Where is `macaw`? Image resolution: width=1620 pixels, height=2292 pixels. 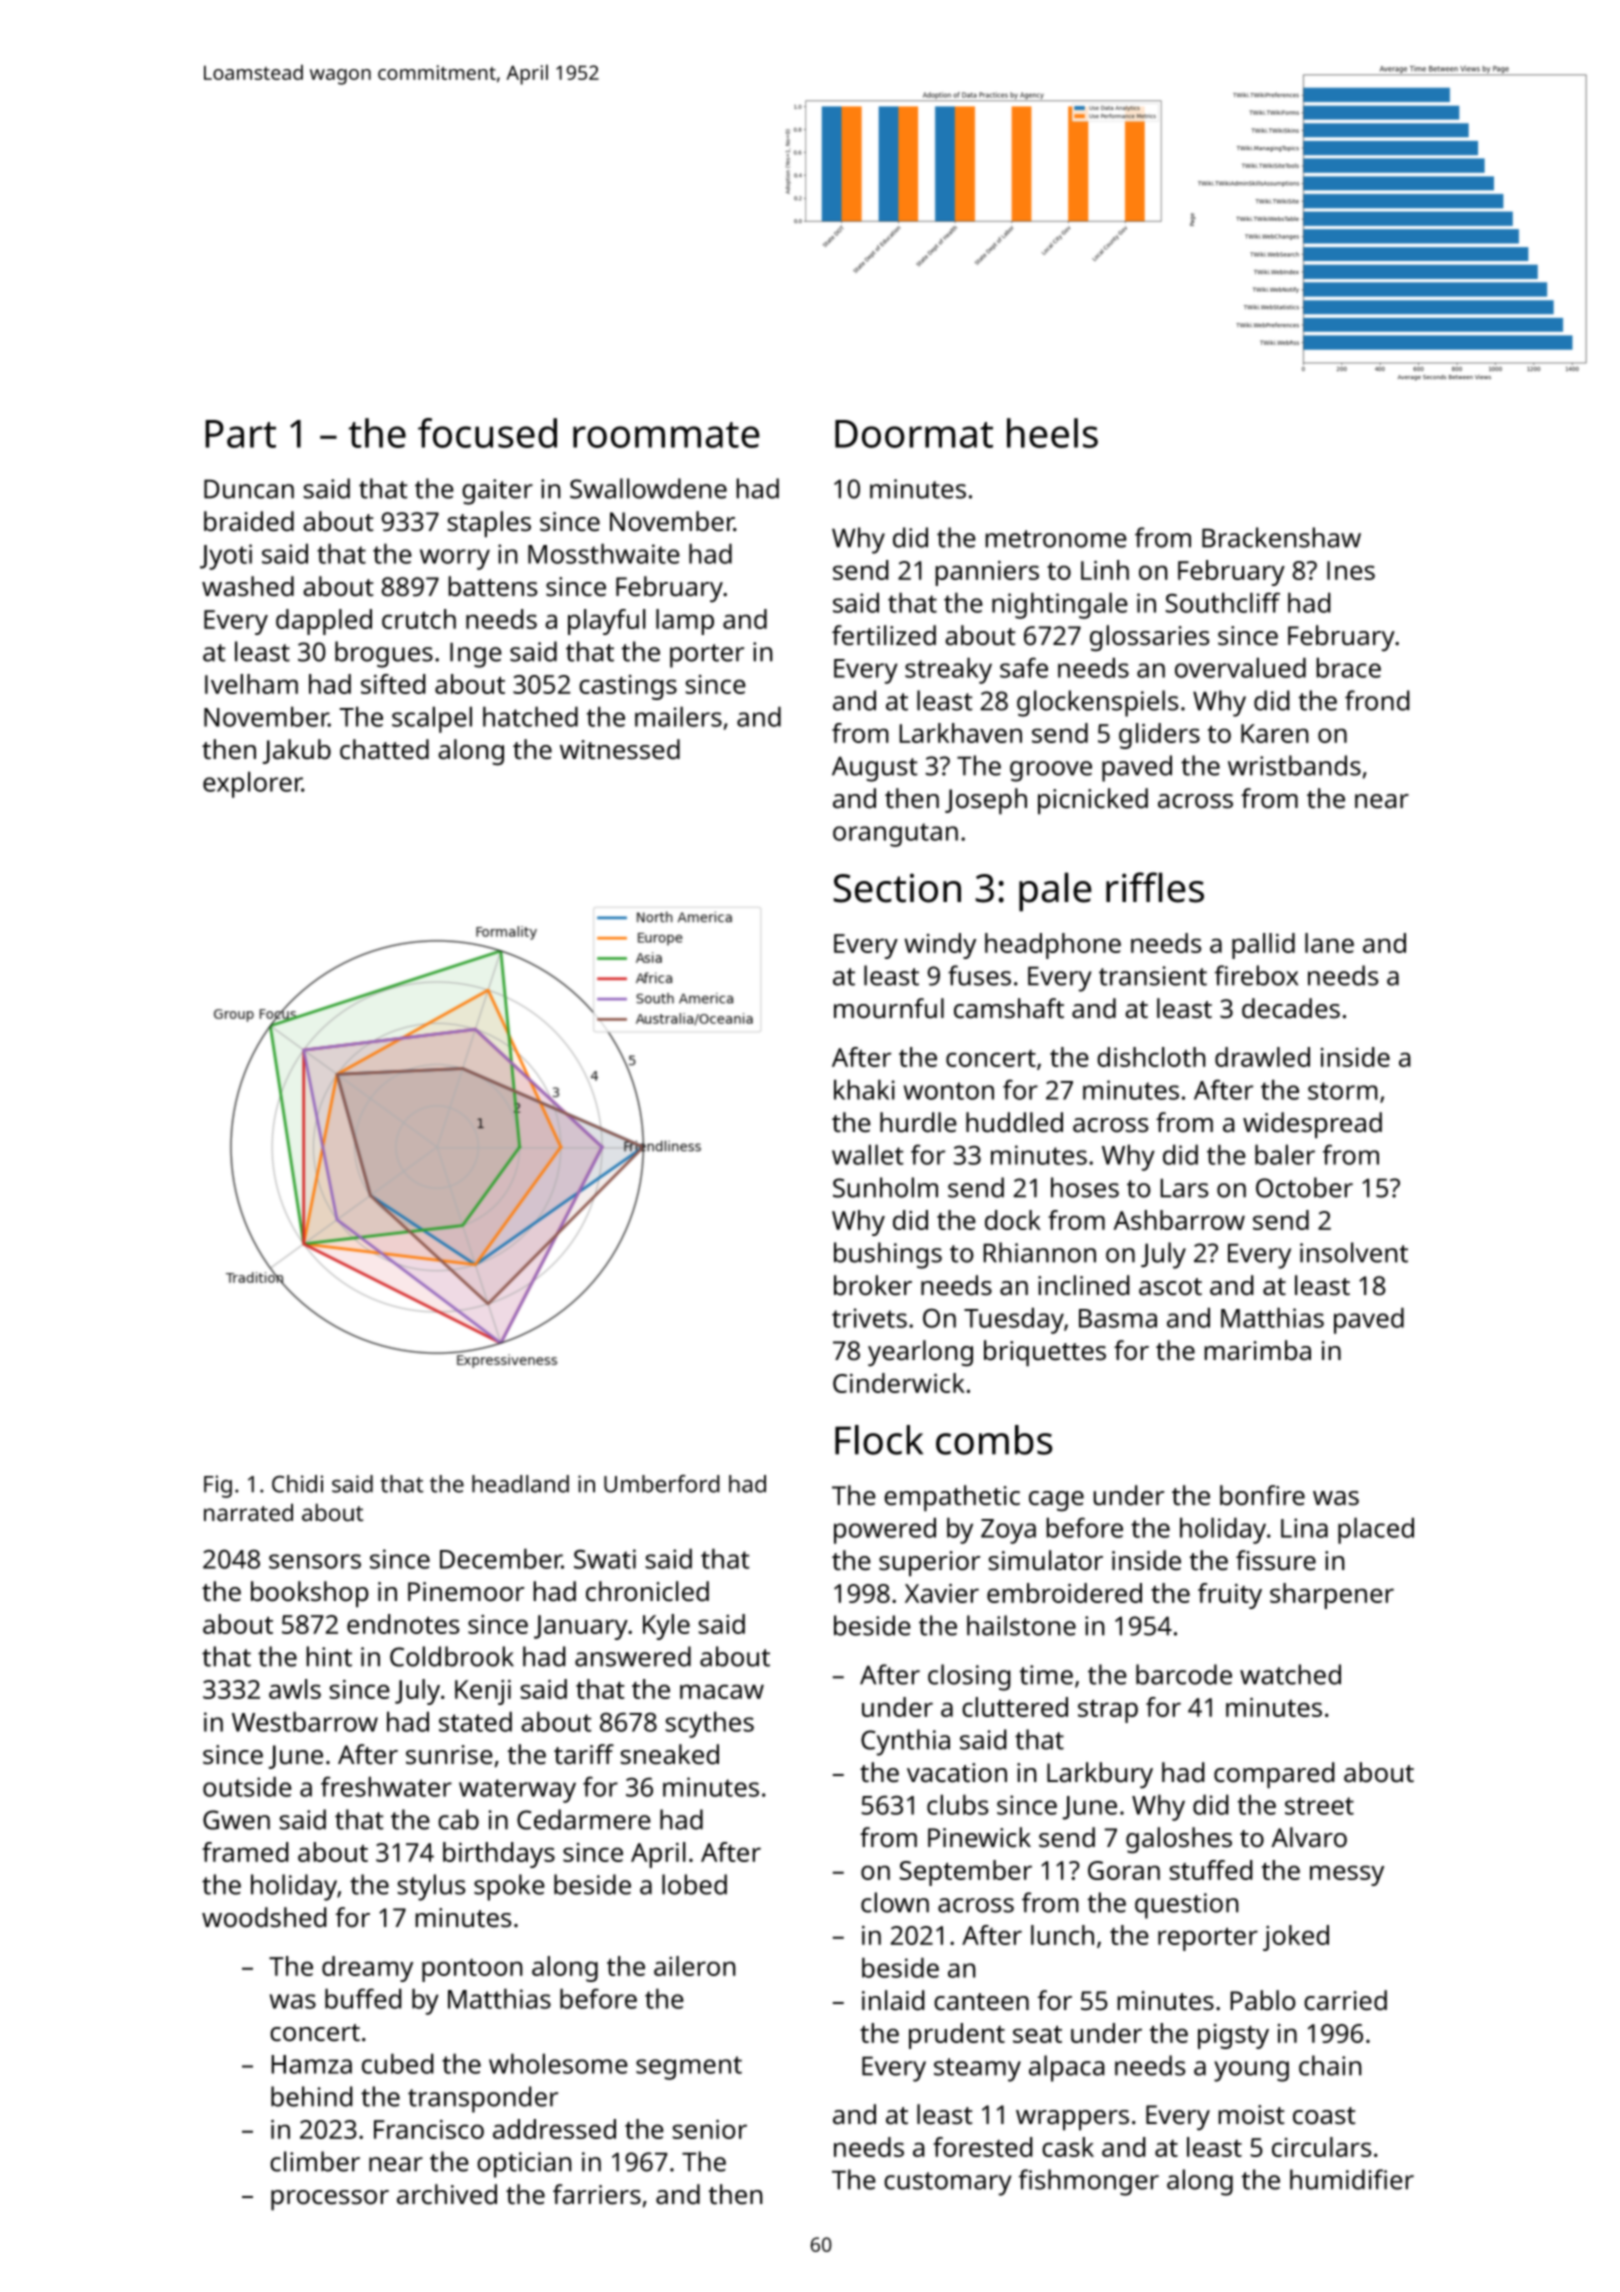
macaw is located at coordinates (722, 1691).
